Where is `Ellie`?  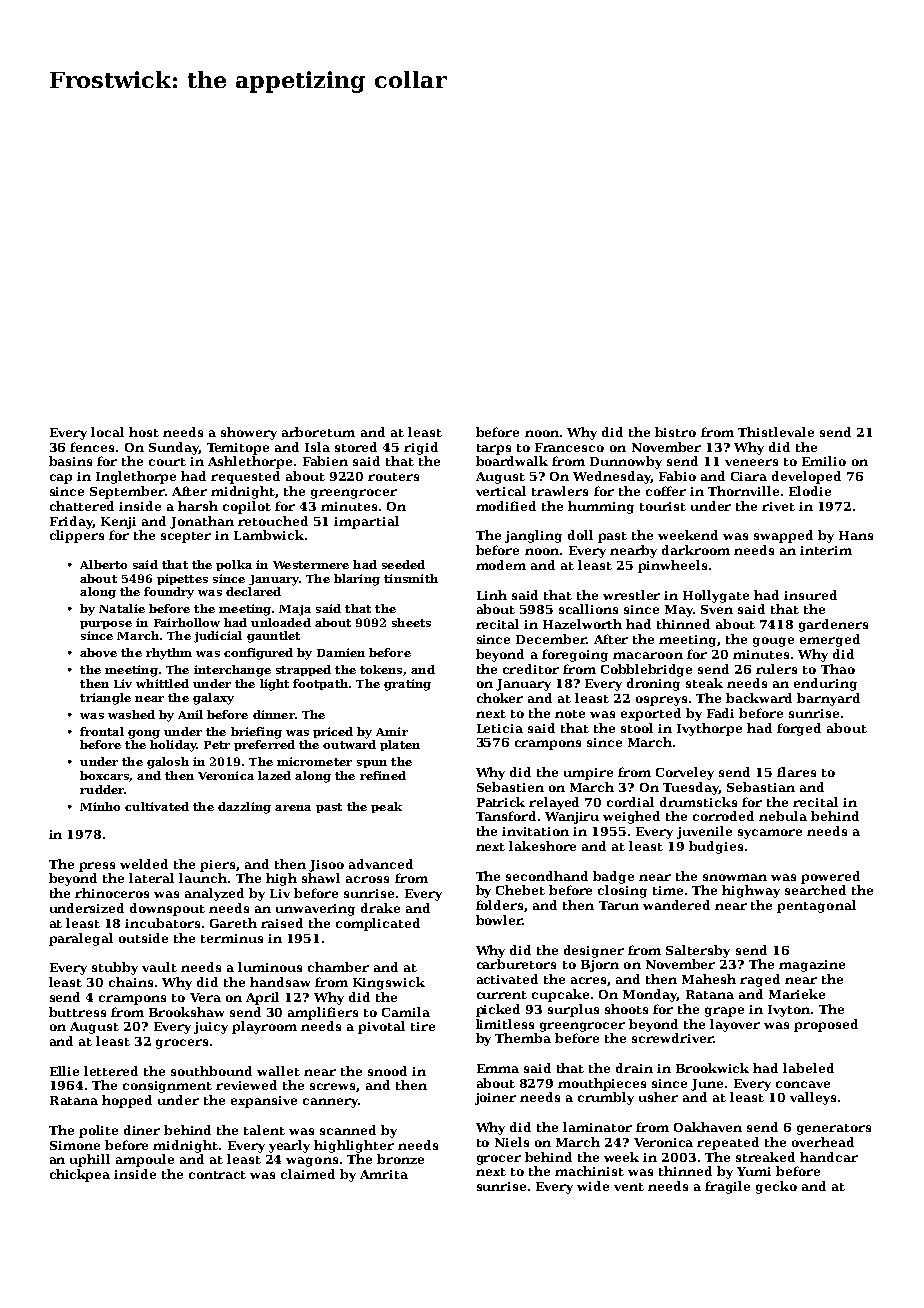 Ellie is located at coordinates (64, 1071).
